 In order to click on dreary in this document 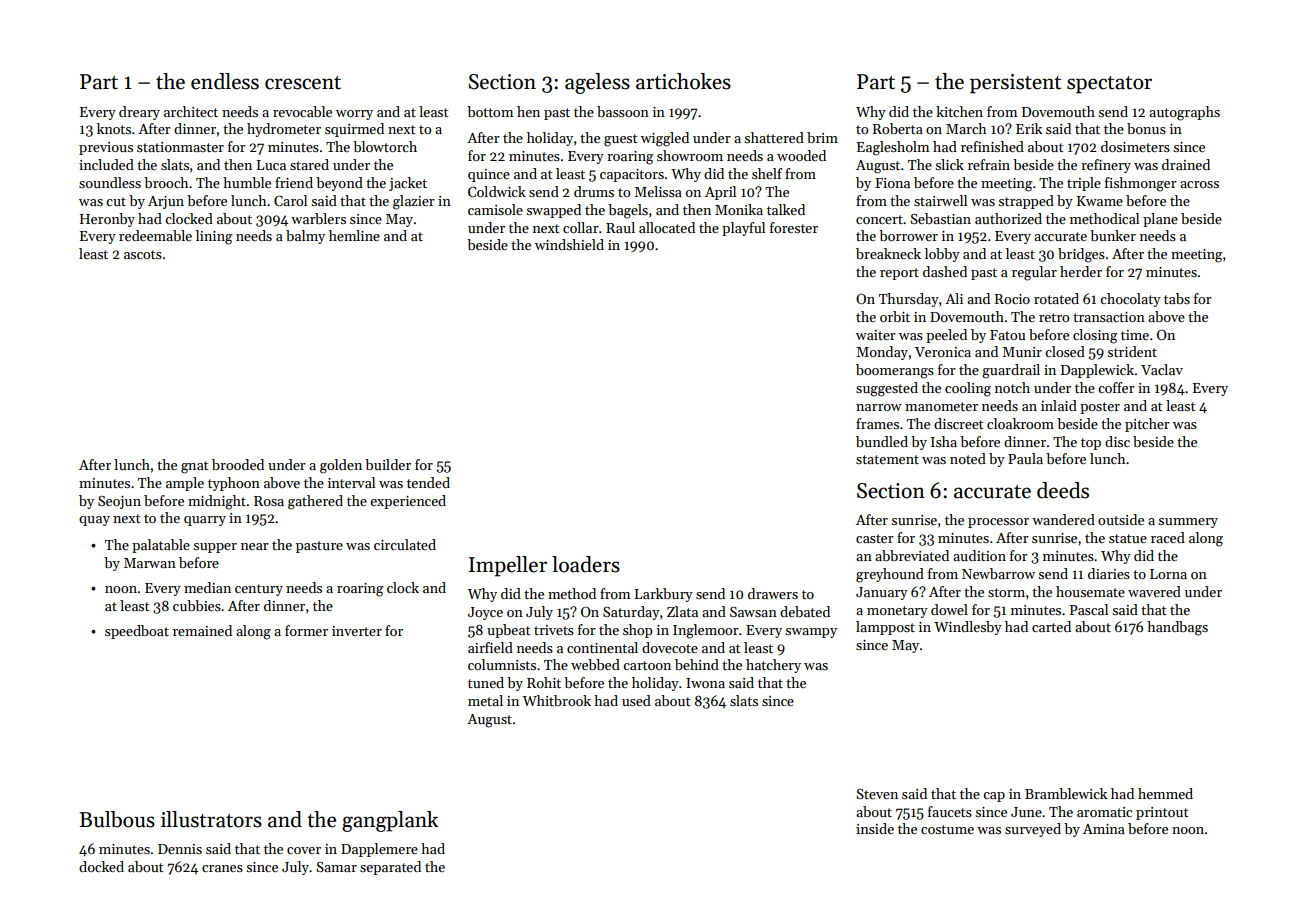, I will do `click(139, 113)`.
